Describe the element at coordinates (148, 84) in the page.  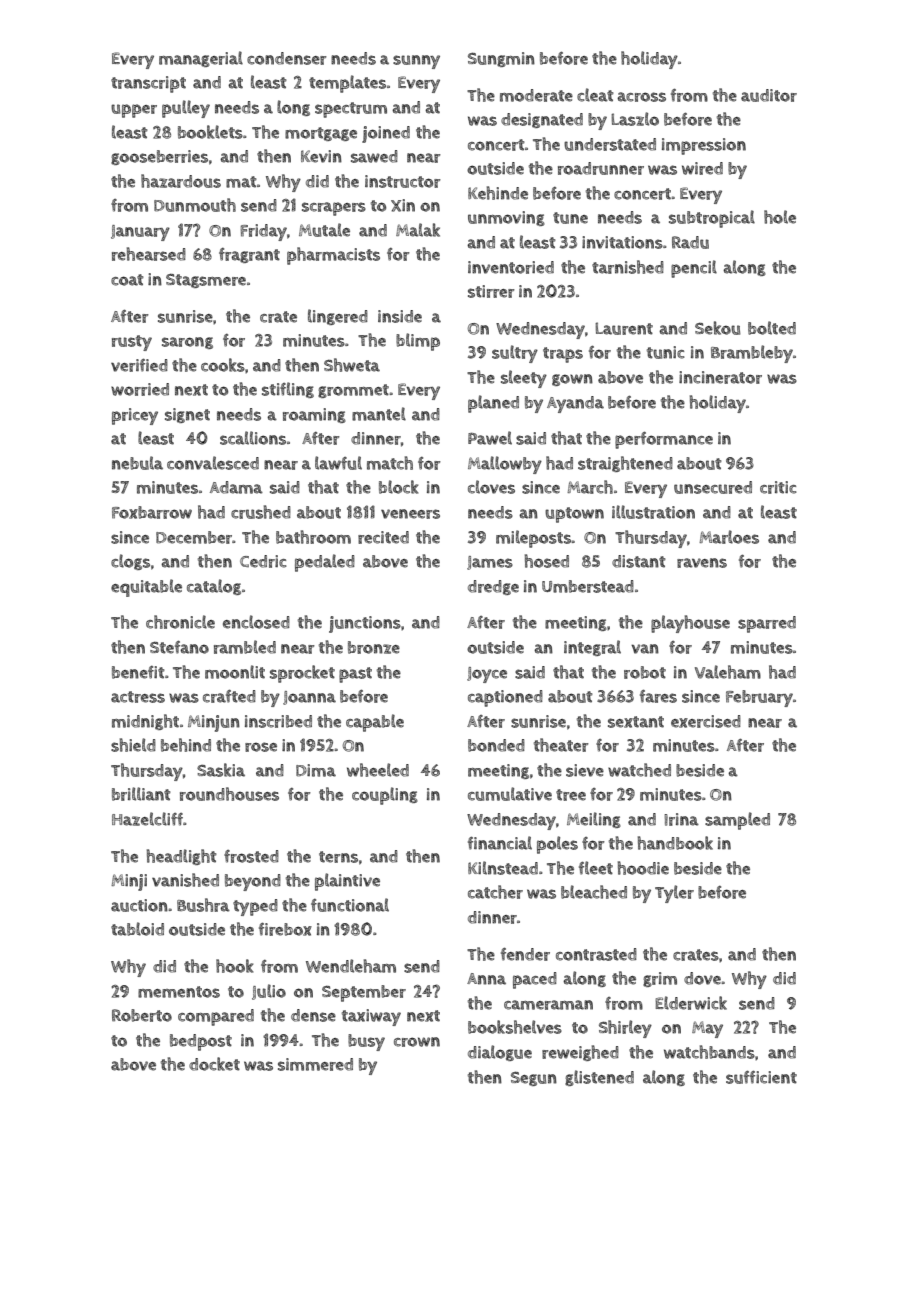
I see `transcript` at that location.
